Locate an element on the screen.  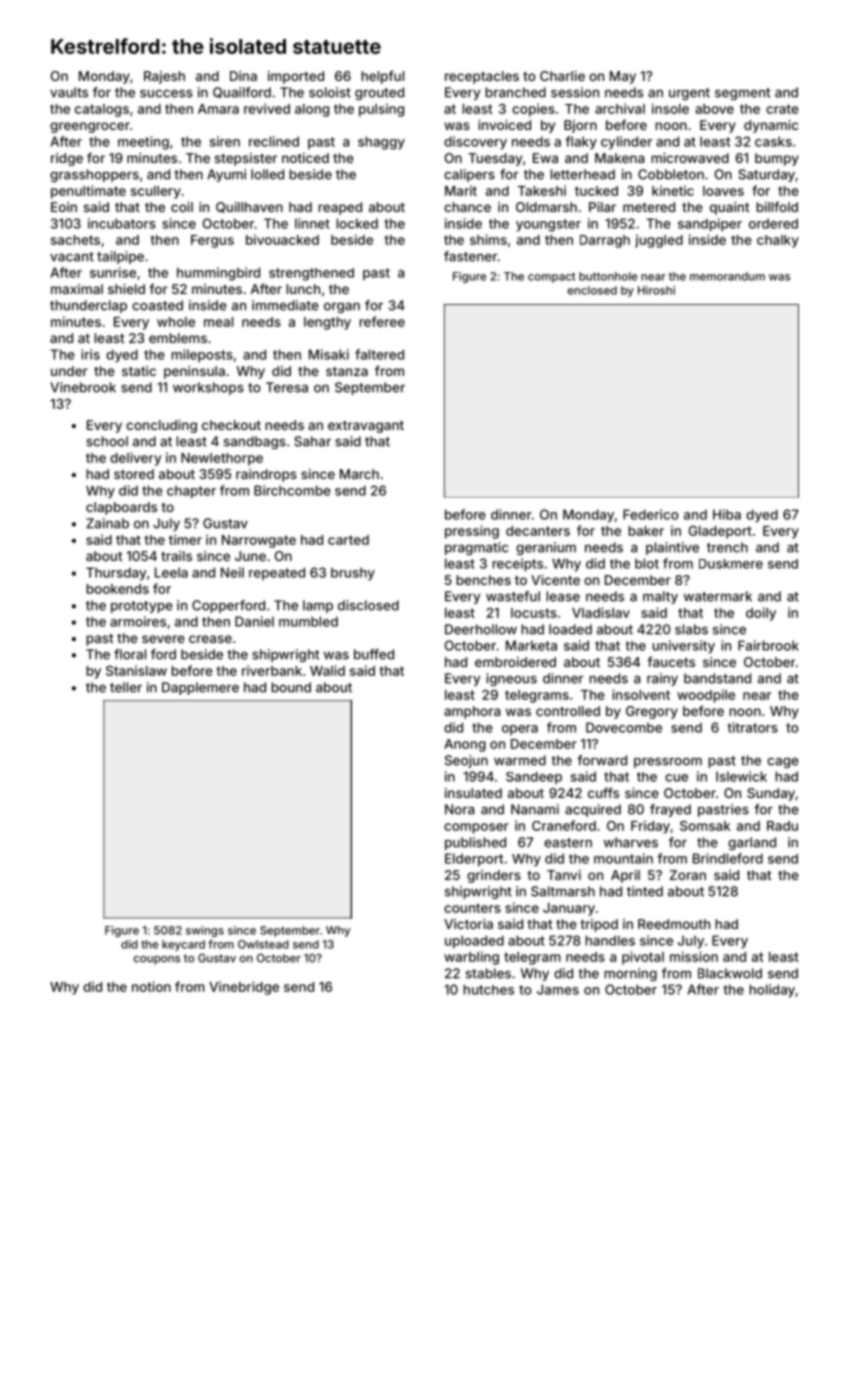
Charlie is located at coordinates (562, 76).
